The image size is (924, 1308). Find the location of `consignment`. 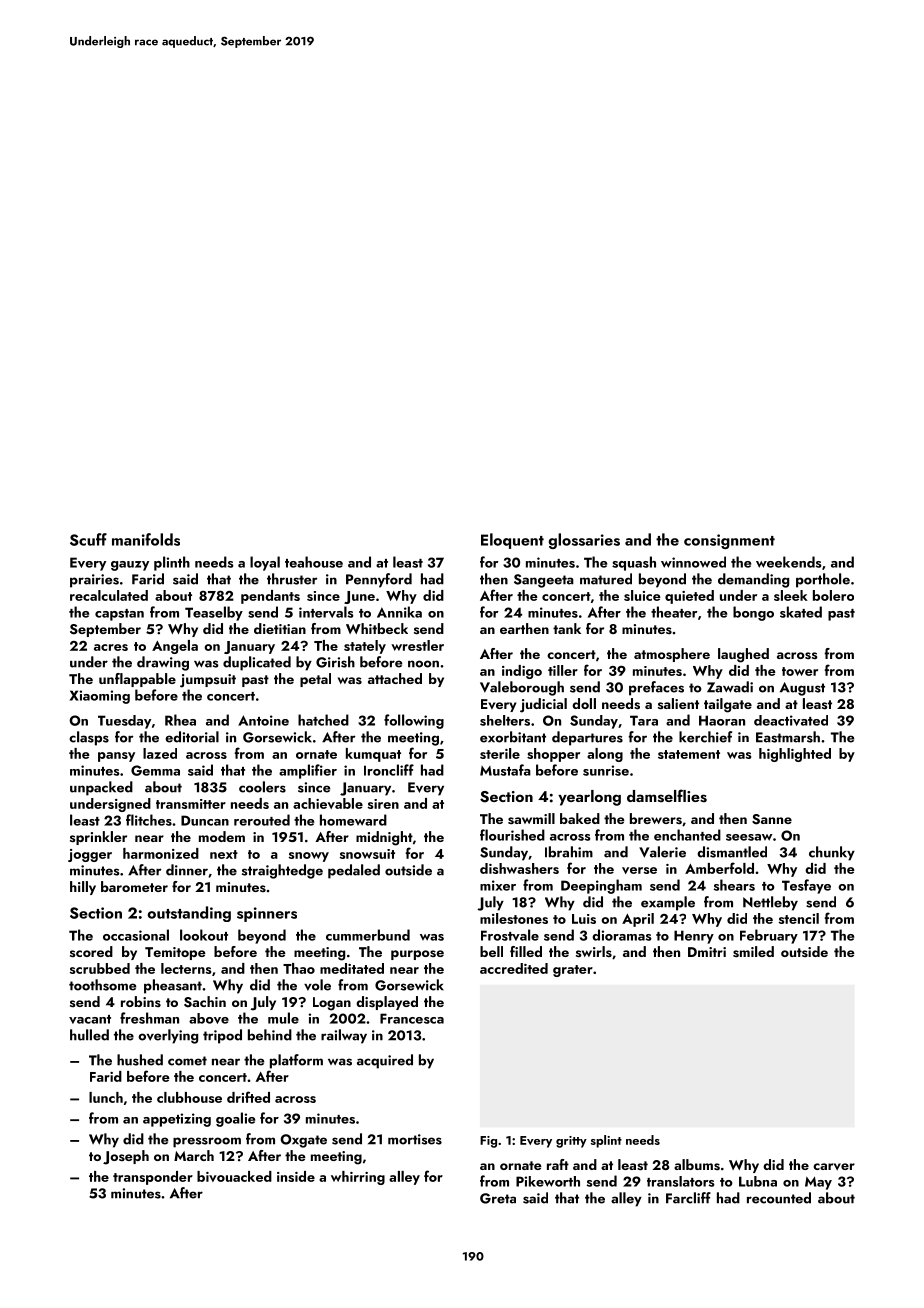

consignment is located at coordinates (729, 541).
